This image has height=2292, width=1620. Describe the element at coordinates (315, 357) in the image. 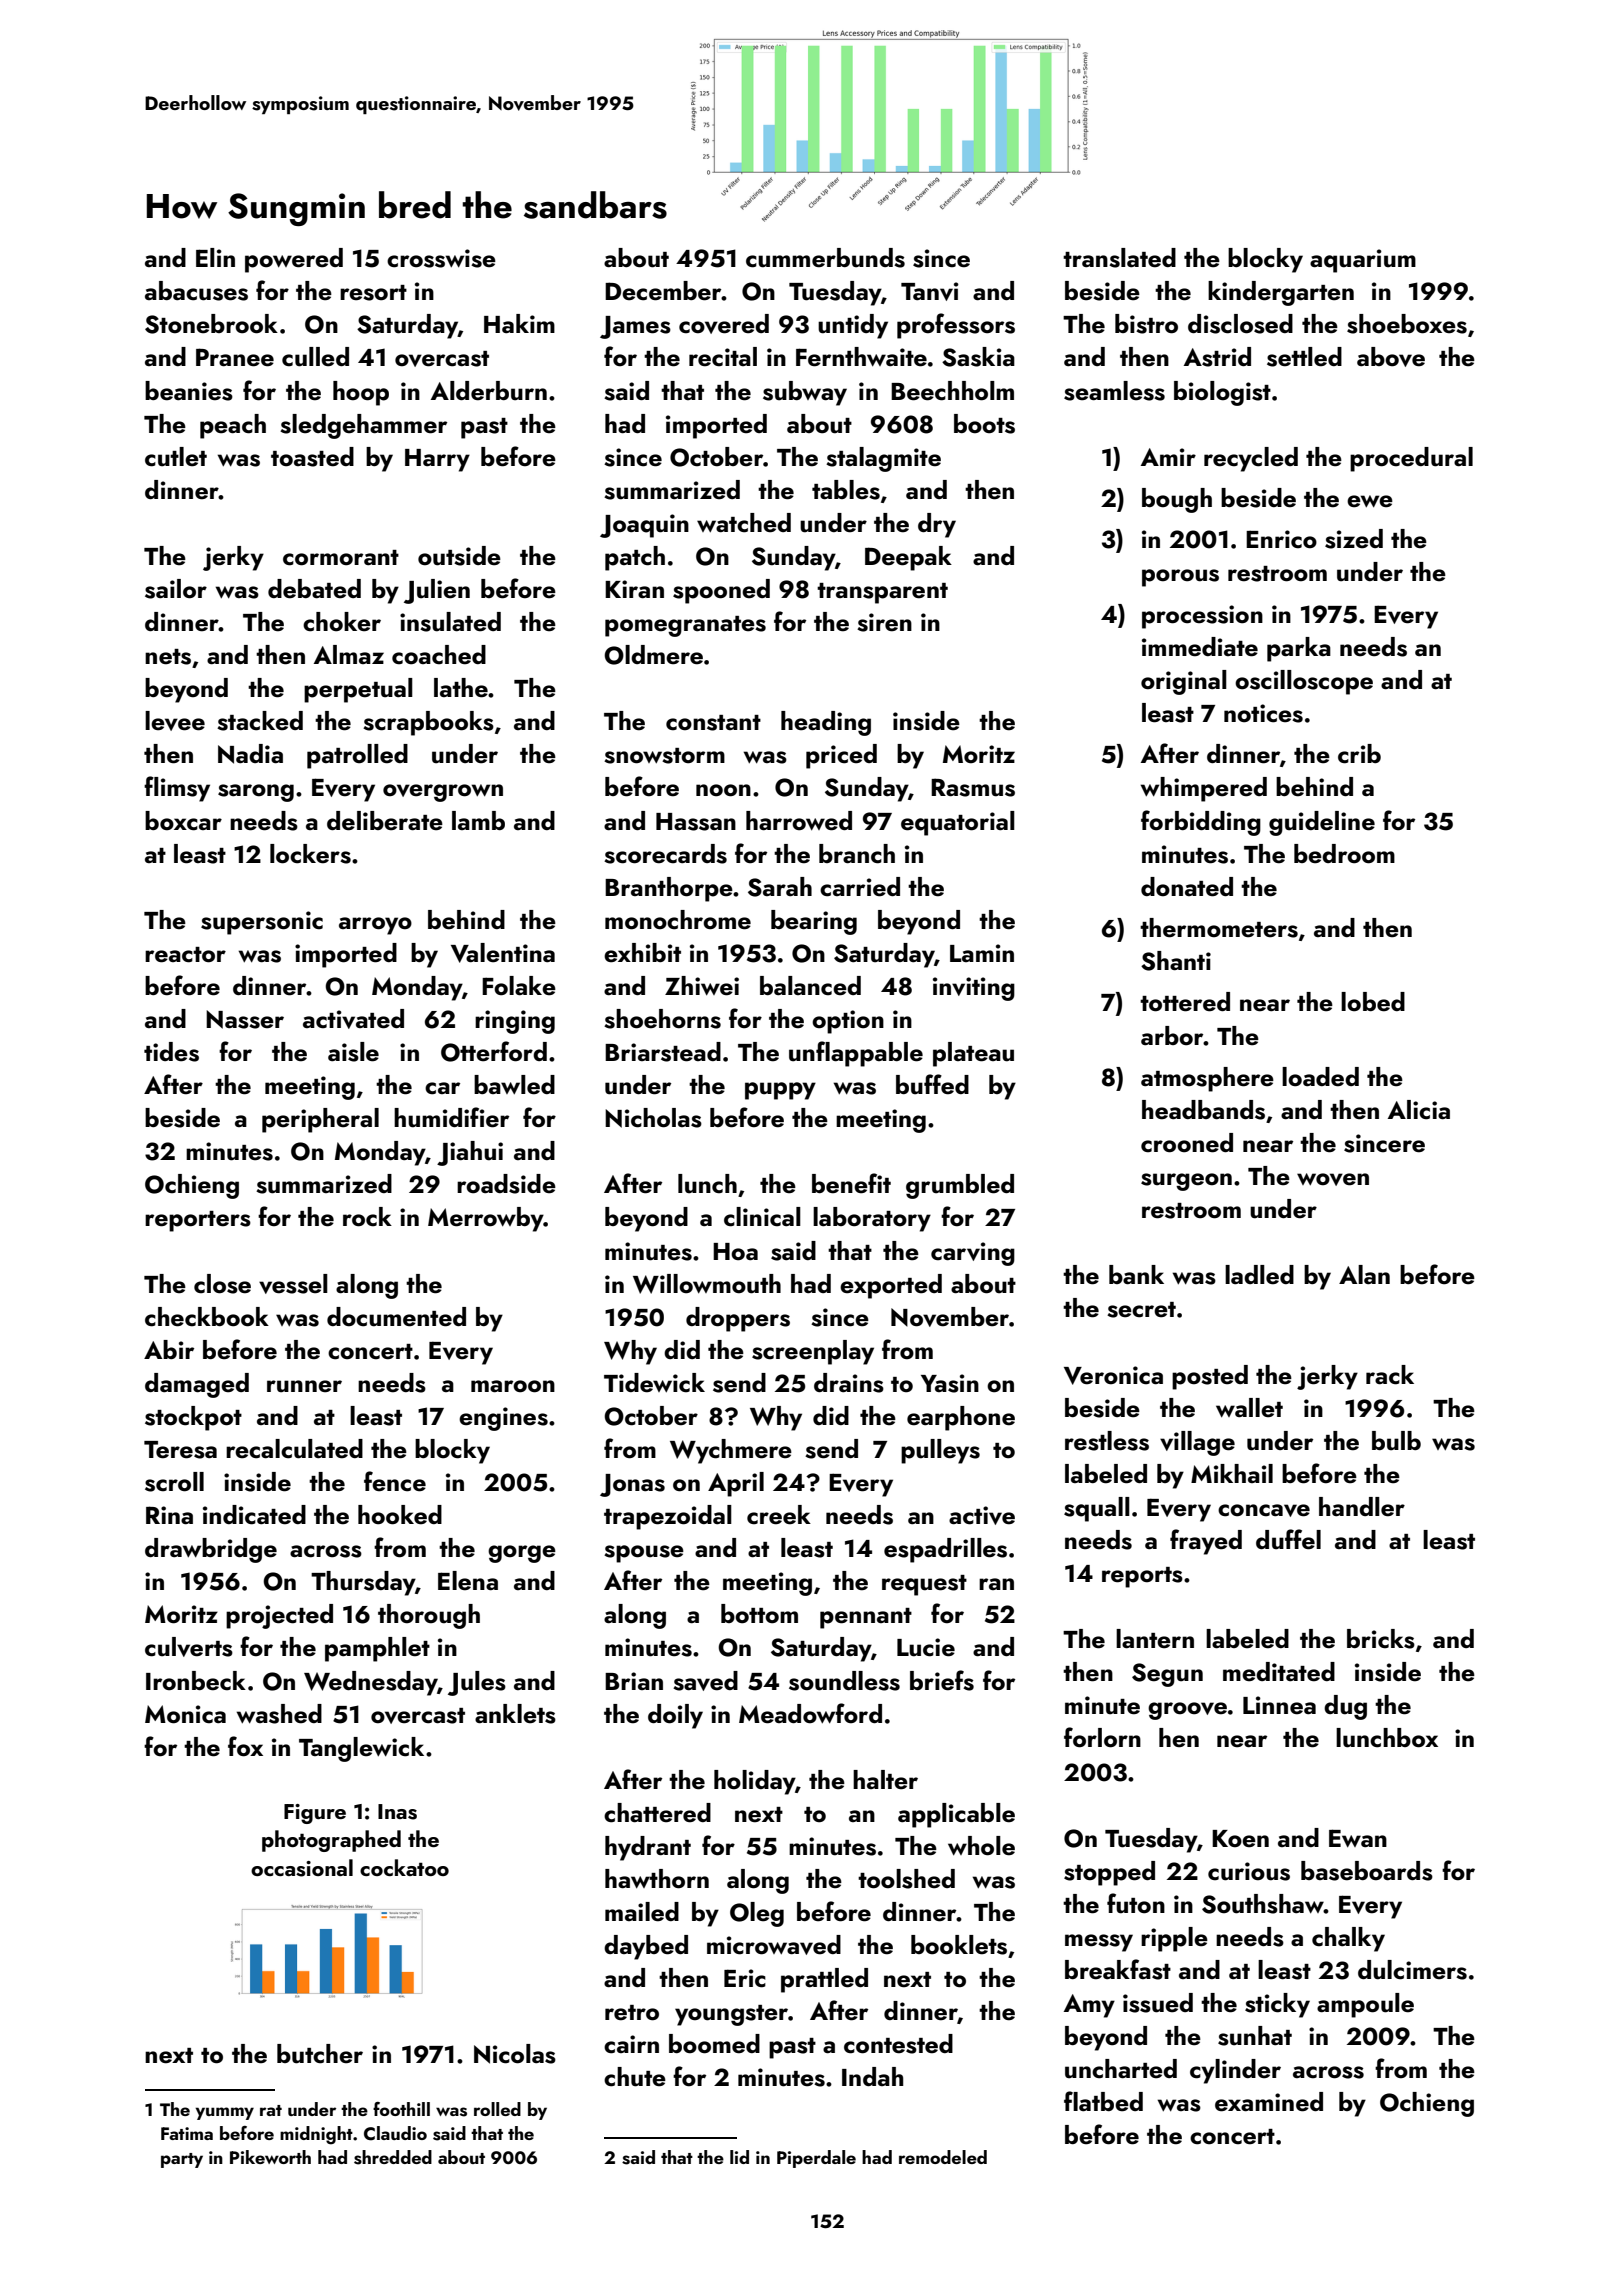

I see `culled` at that location.
